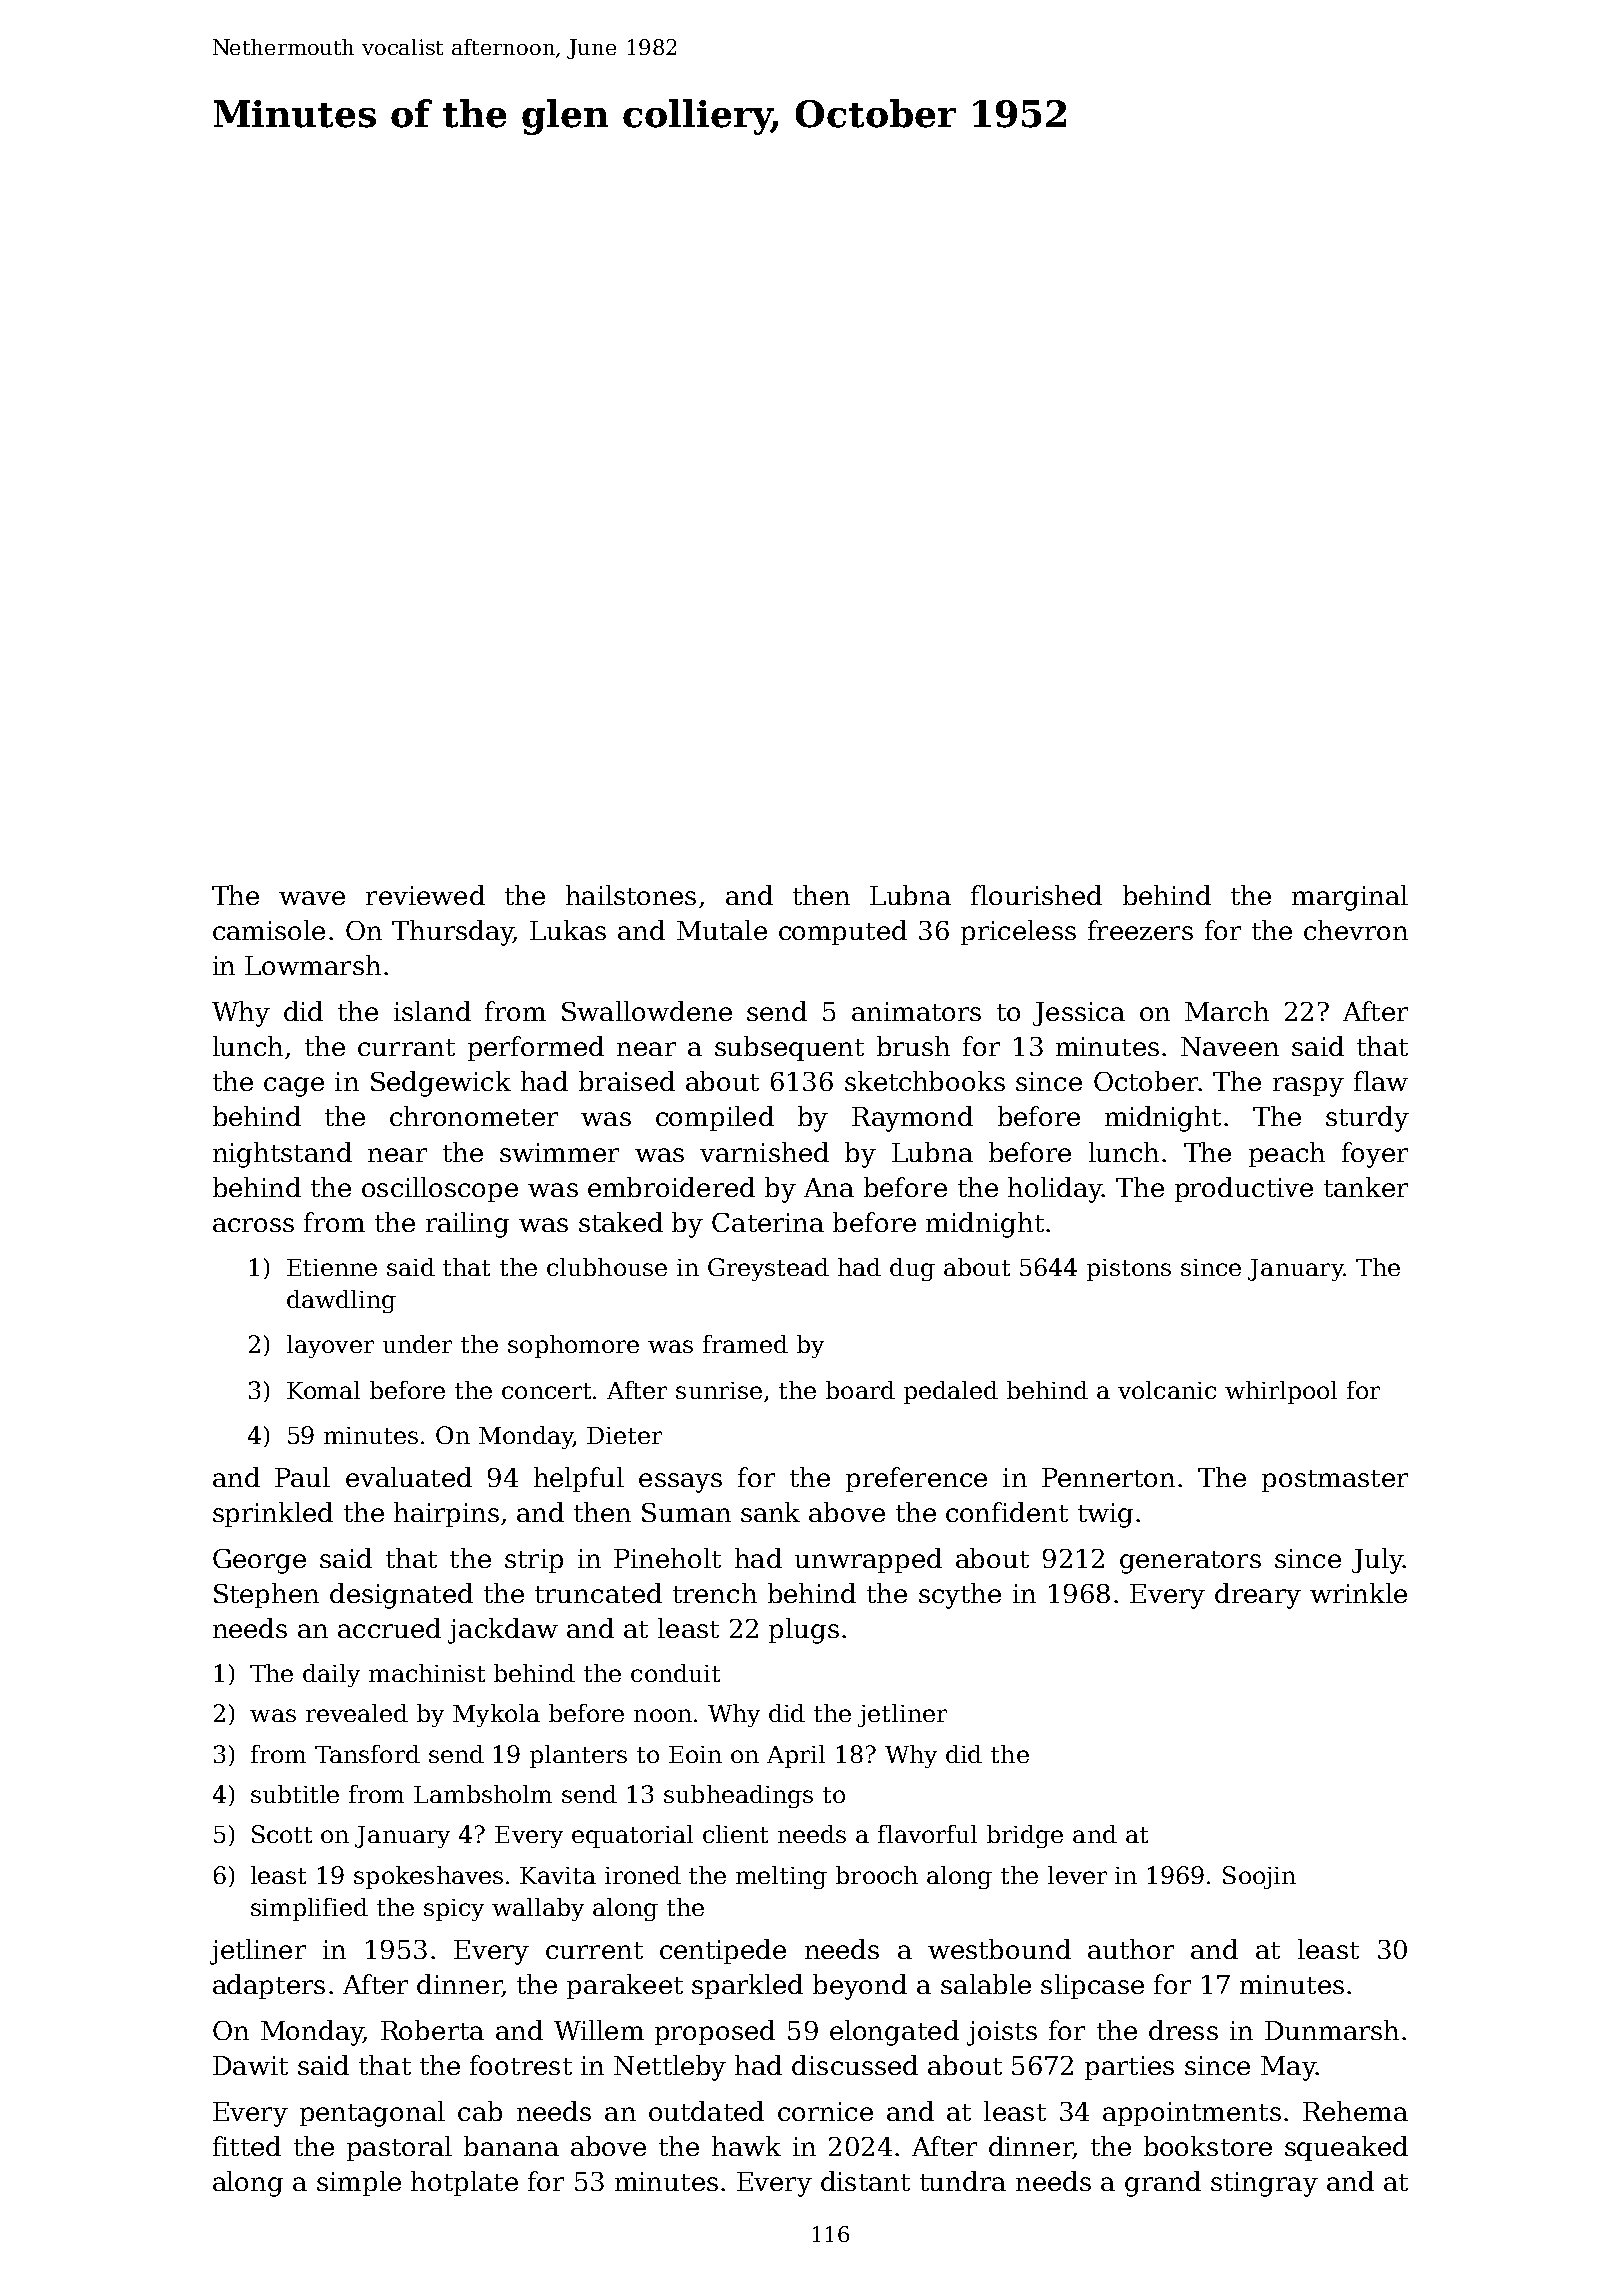  What do you see at coordinates (372, 2114) in the screenshot?
I see `pentagonal` at bounding box center [372, 2114].
